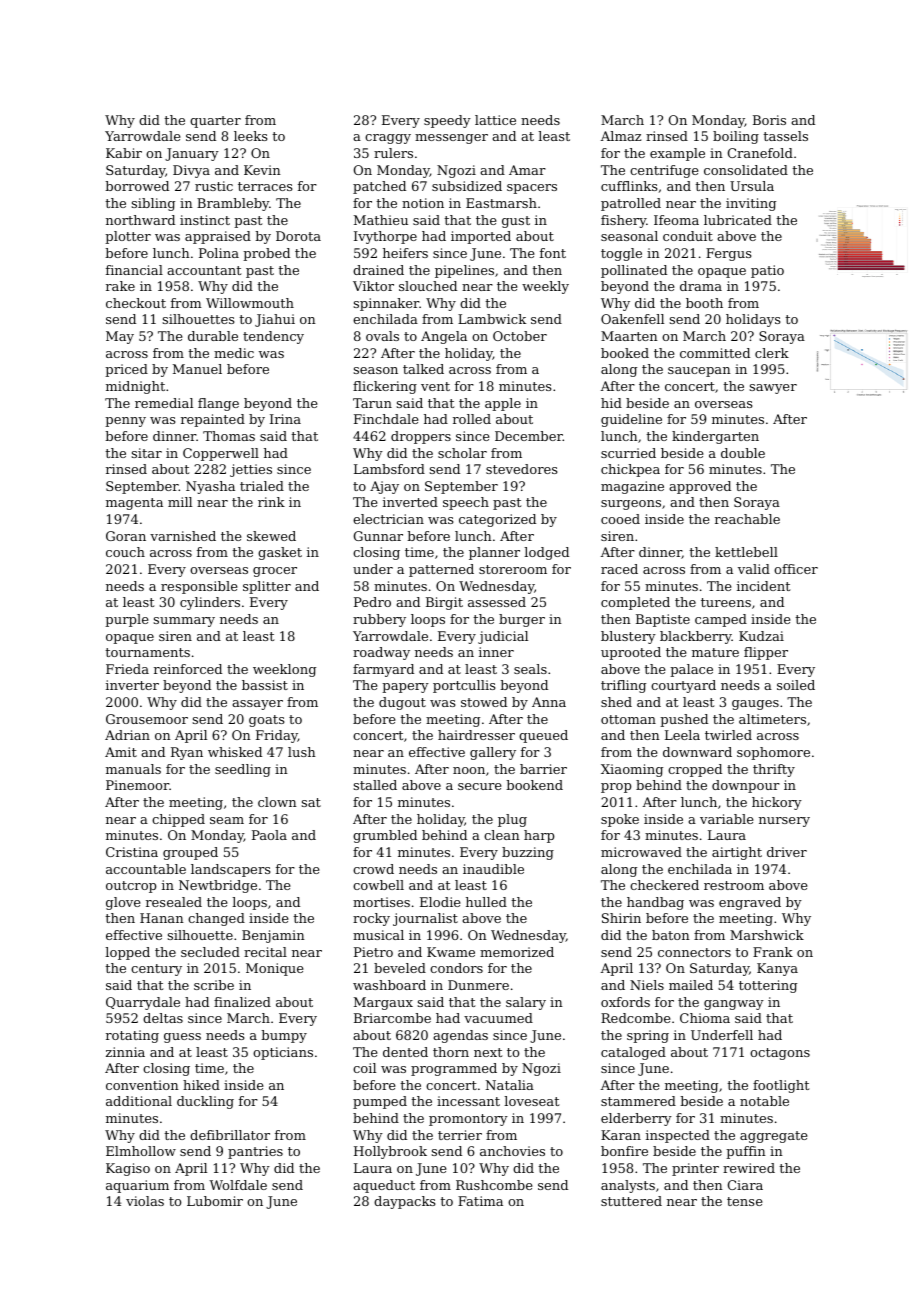 The image size is (924, 1308). I want to click on couch, so click(125, 552).
